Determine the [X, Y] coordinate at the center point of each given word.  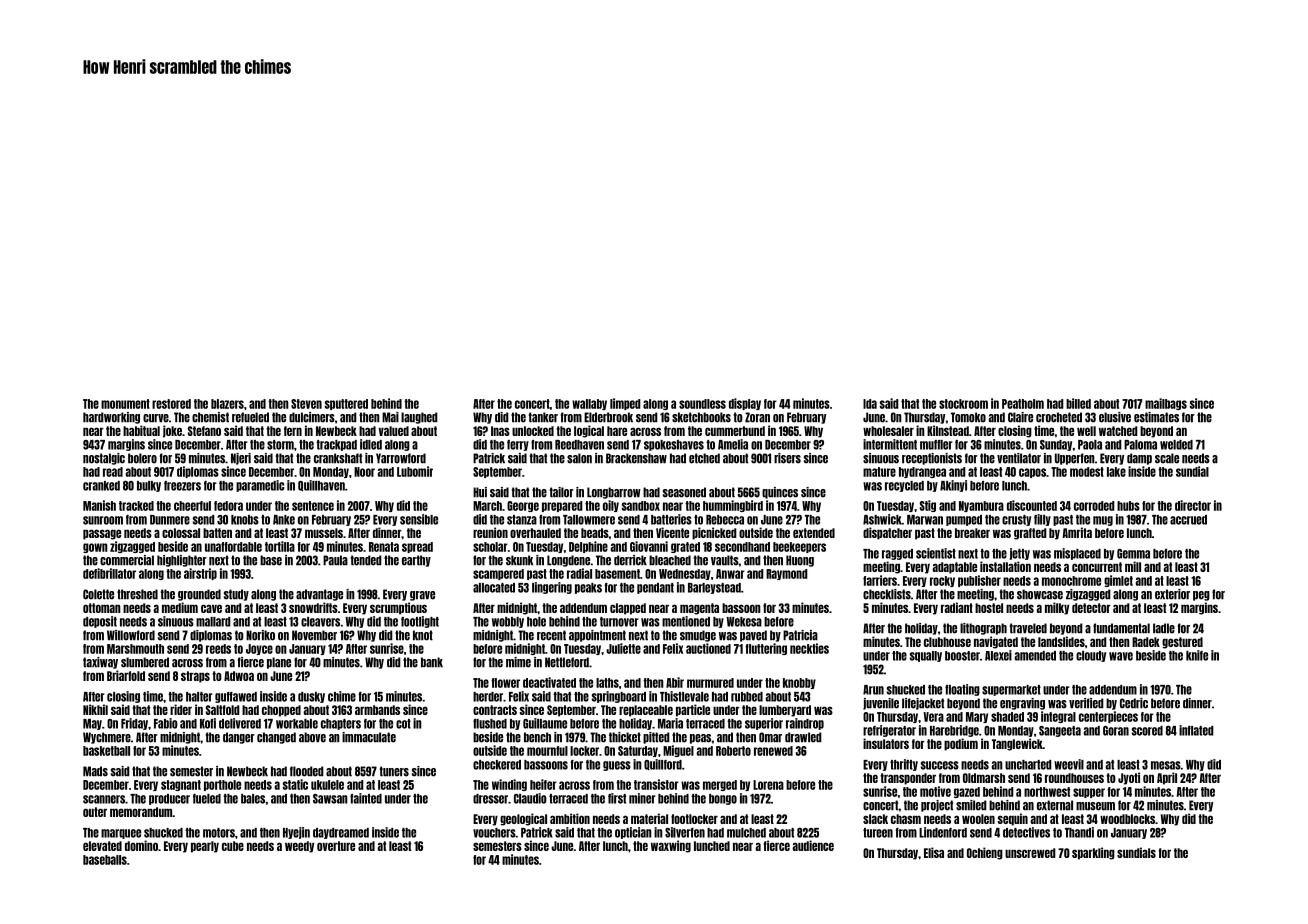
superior [764, 724]
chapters [341, 724]
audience [813, 845]
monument [125, 404]
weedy [299, 847]
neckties [809, 648]
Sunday [1056, 445]
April [1167, 778]
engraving [1022, 704]
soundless [702, 404]
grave [422, 596]
